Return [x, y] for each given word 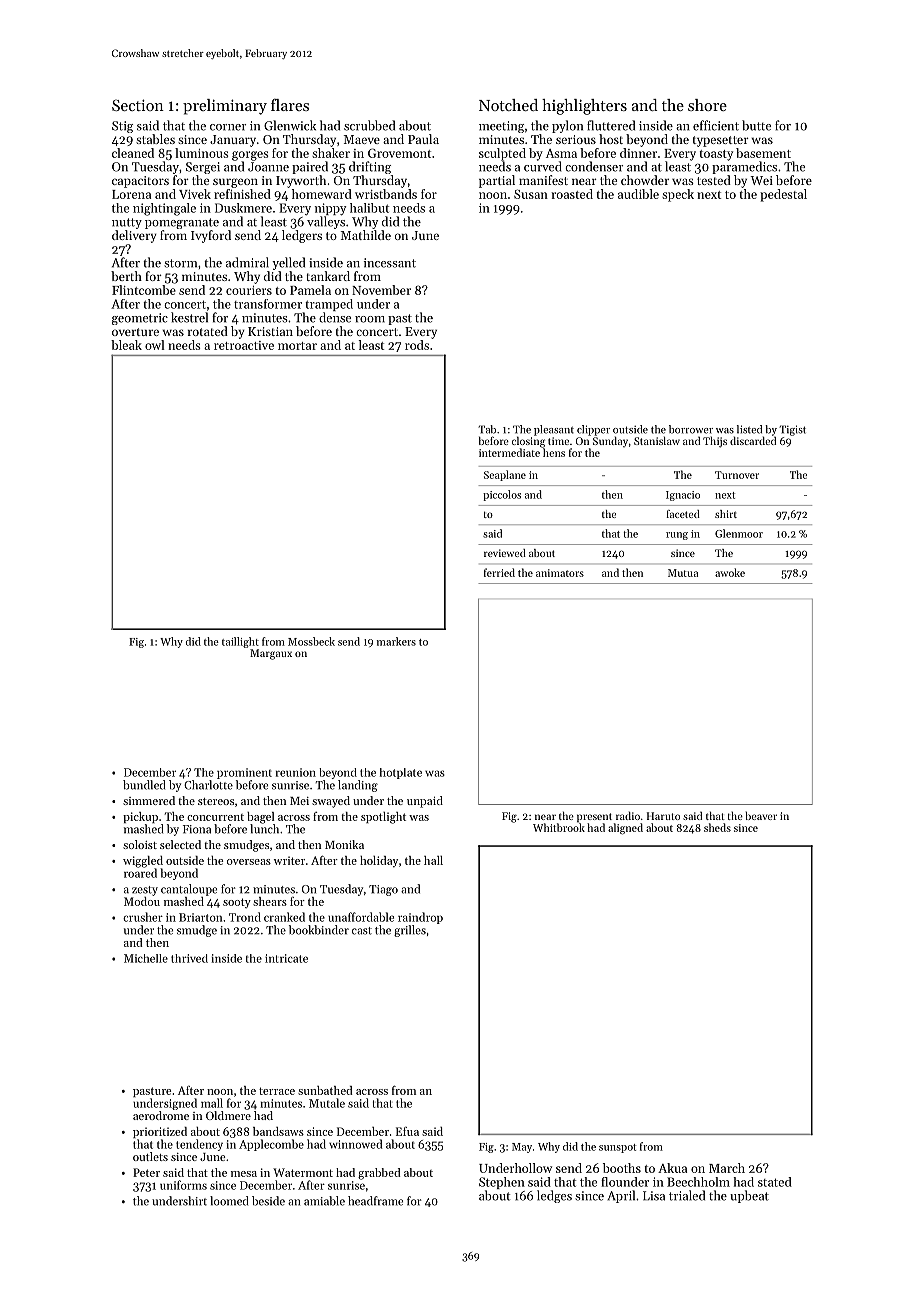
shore [707, 105]
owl [154, 345]
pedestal [783, 195]
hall [433, 860]
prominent [244, 773]
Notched [508, 105]
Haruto [663, 816]
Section [138, 105]
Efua [407, 1131]
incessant [390, 263]
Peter [146, 1172]
